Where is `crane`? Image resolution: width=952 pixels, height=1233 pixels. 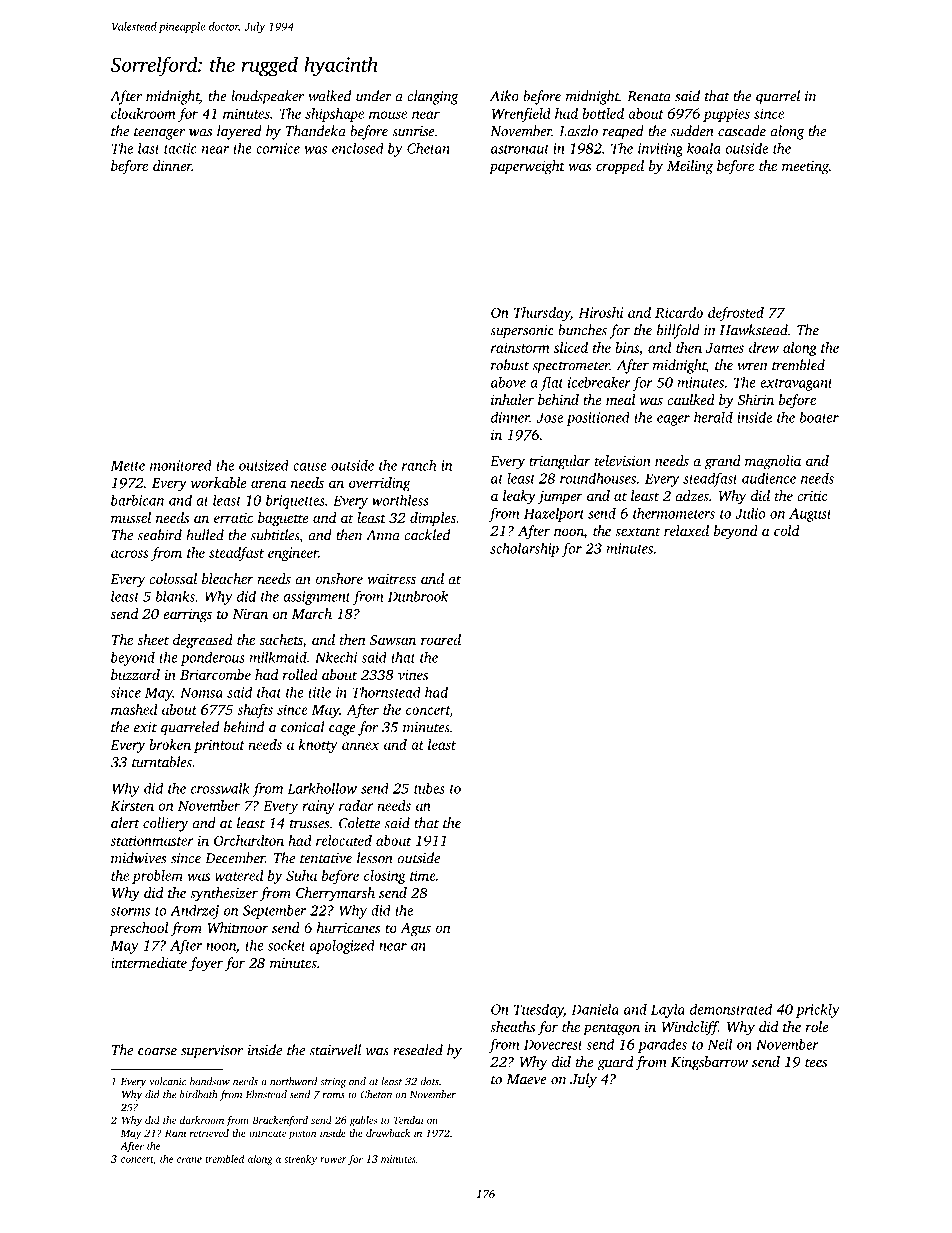
crane is located at coordinates (189, 1160).
